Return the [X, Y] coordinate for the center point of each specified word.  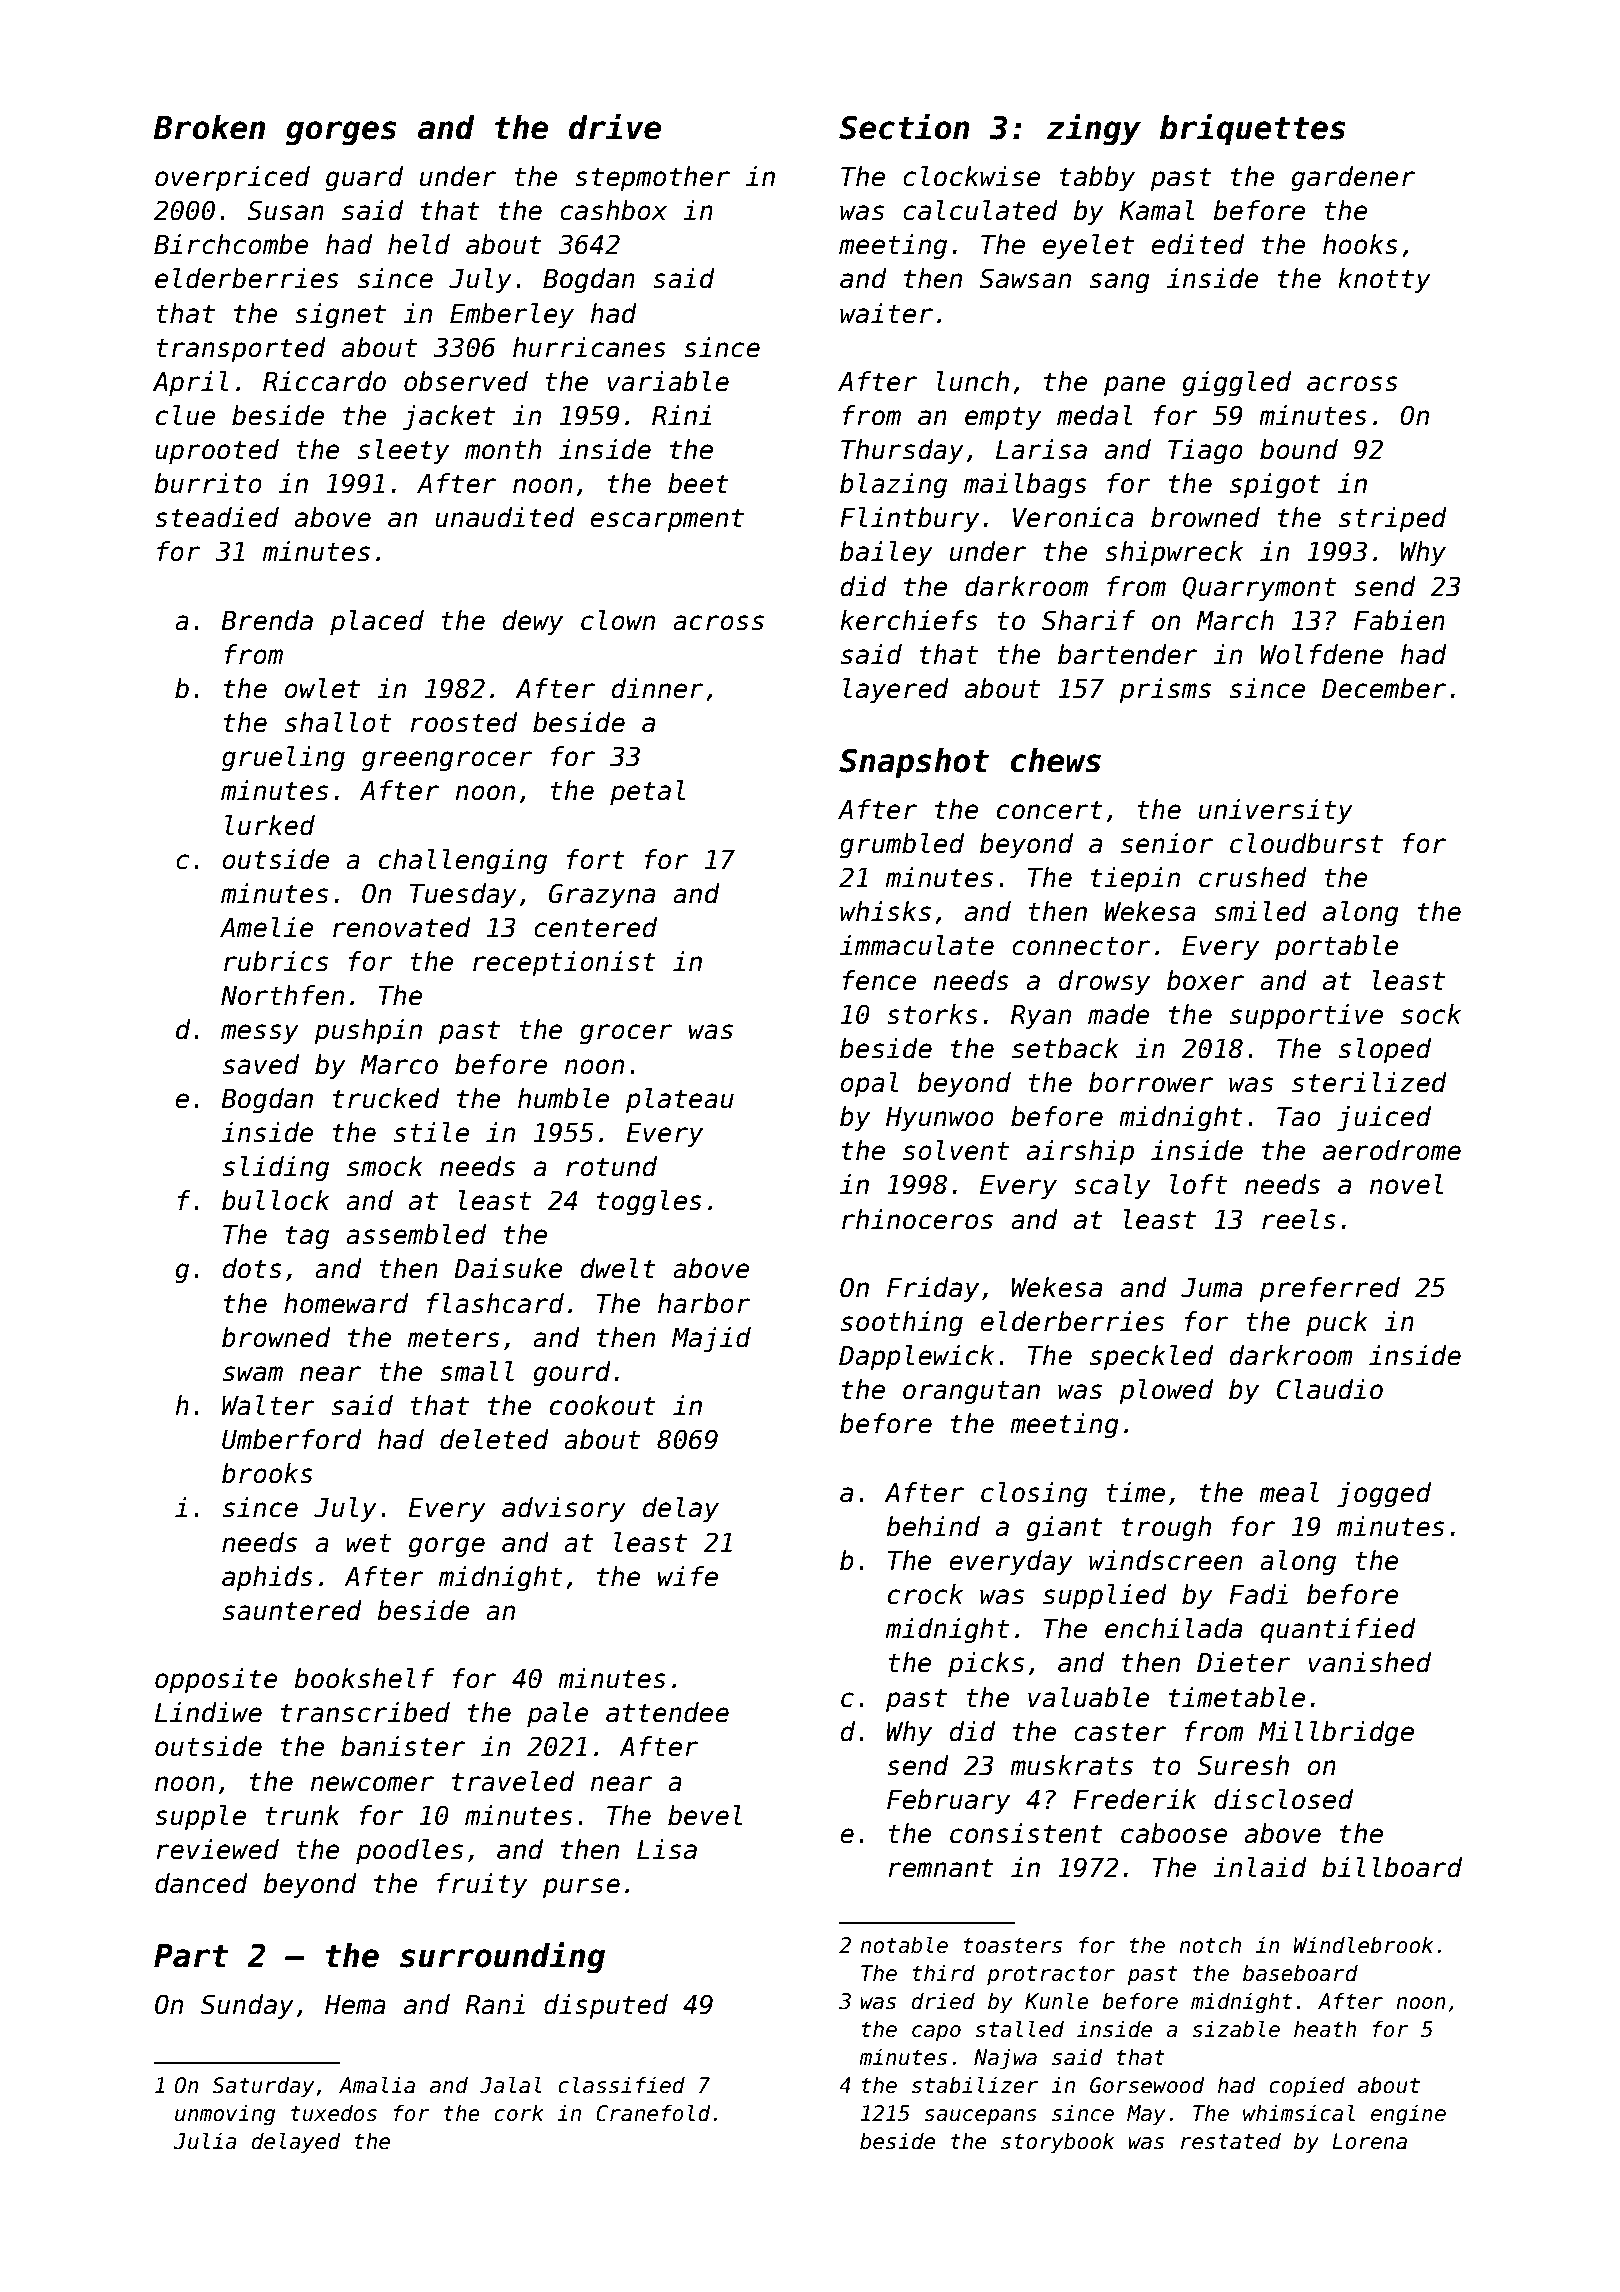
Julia [205, 2141]
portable [1337, 948]
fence [879, 980]
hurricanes [589, 347]
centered [595, 927]
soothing [902, 1324]
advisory [564, 1510]
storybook [1057, 2143]
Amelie [267, 927]
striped [1393, 520]
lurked [270, 825]
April [191, 384]
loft [1198, 1184]
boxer [1205, 980]
